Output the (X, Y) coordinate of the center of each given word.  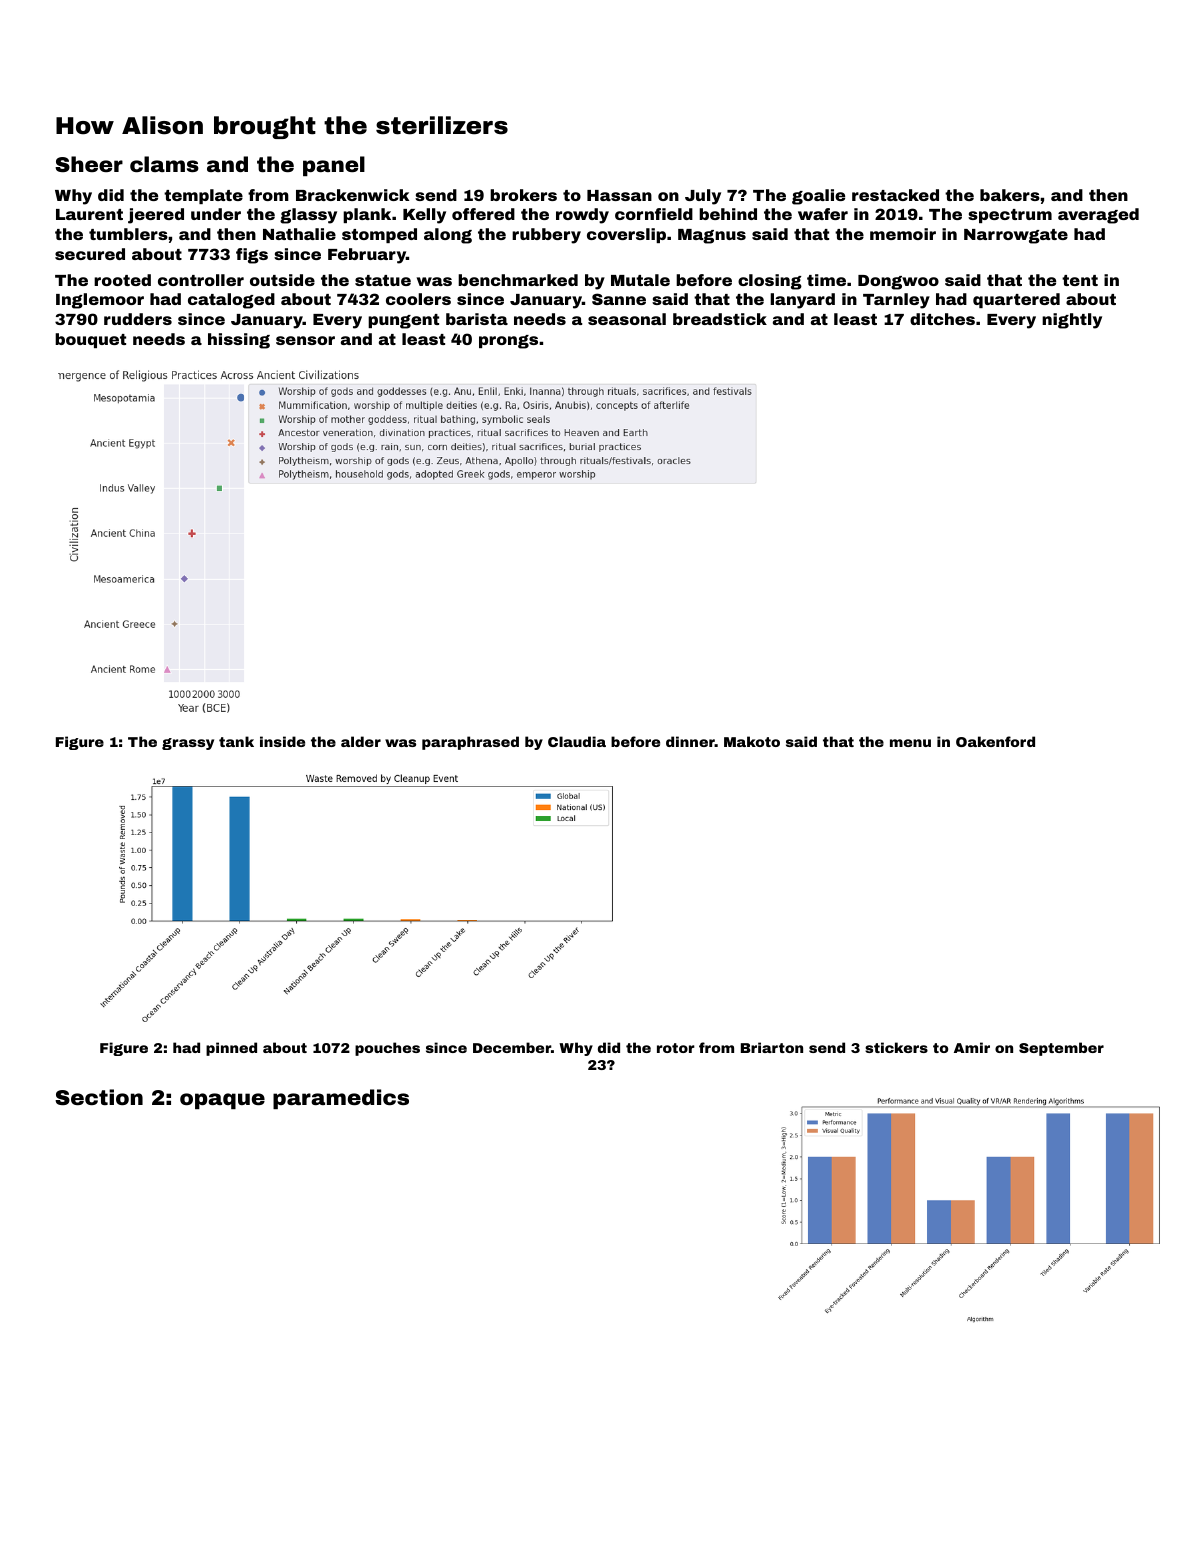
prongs (508, 342)
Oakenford (995, 741)
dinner (690, 741)
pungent (403, 321)
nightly (1072, 321)
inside (282, 741)
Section (99, 1097)
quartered (1016, 300)
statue (383, 280)
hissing (239, 341)
